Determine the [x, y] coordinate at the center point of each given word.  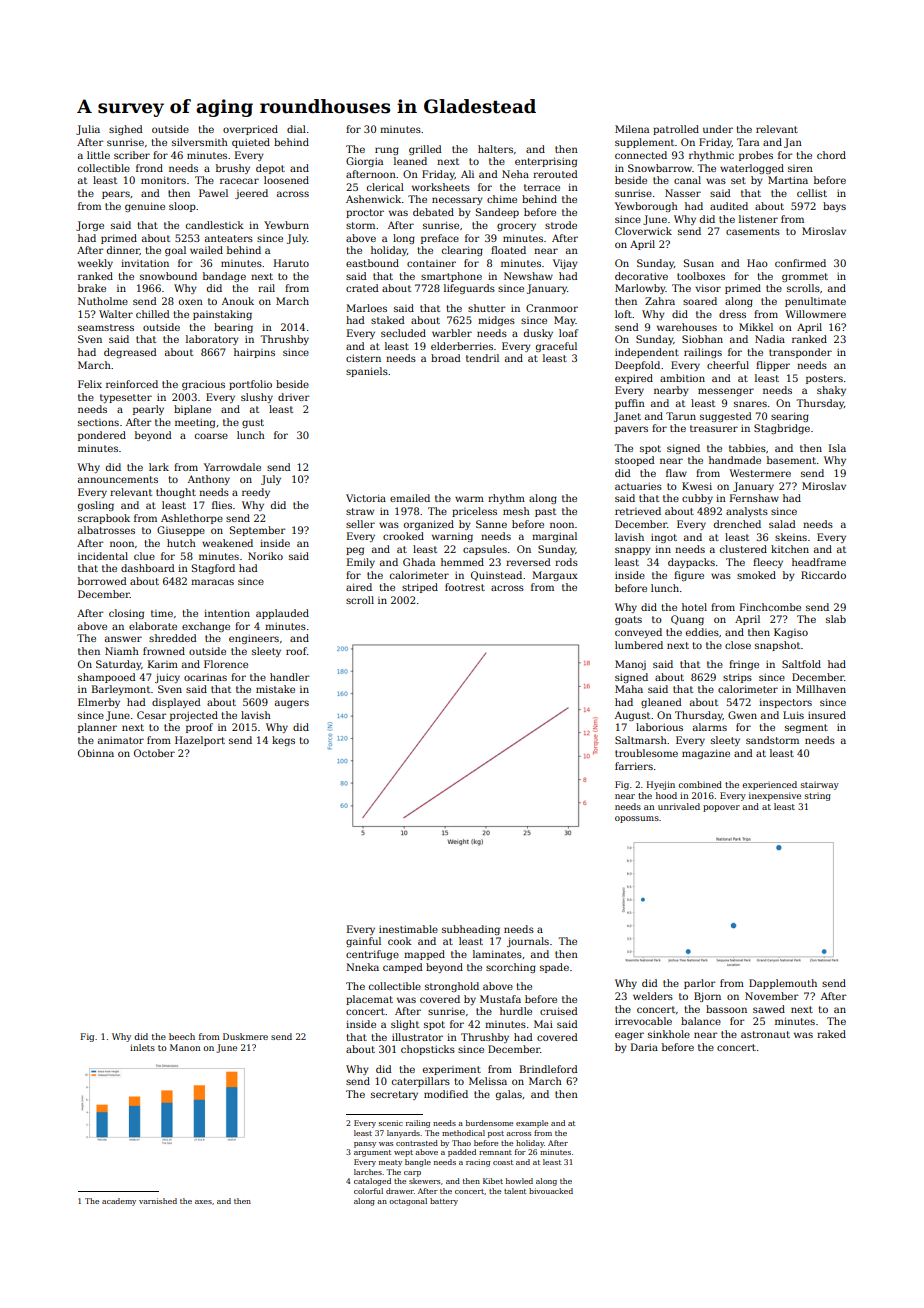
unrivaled [679, 806]
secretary [394, 1095]
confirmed [800, 263]
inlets [142, 1047]
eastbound [372, 263]
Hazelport [200, 741]
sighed [126, 130]
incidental [103, 556]
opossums [637, 819]
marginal [554, 537]
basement [791, 460]
